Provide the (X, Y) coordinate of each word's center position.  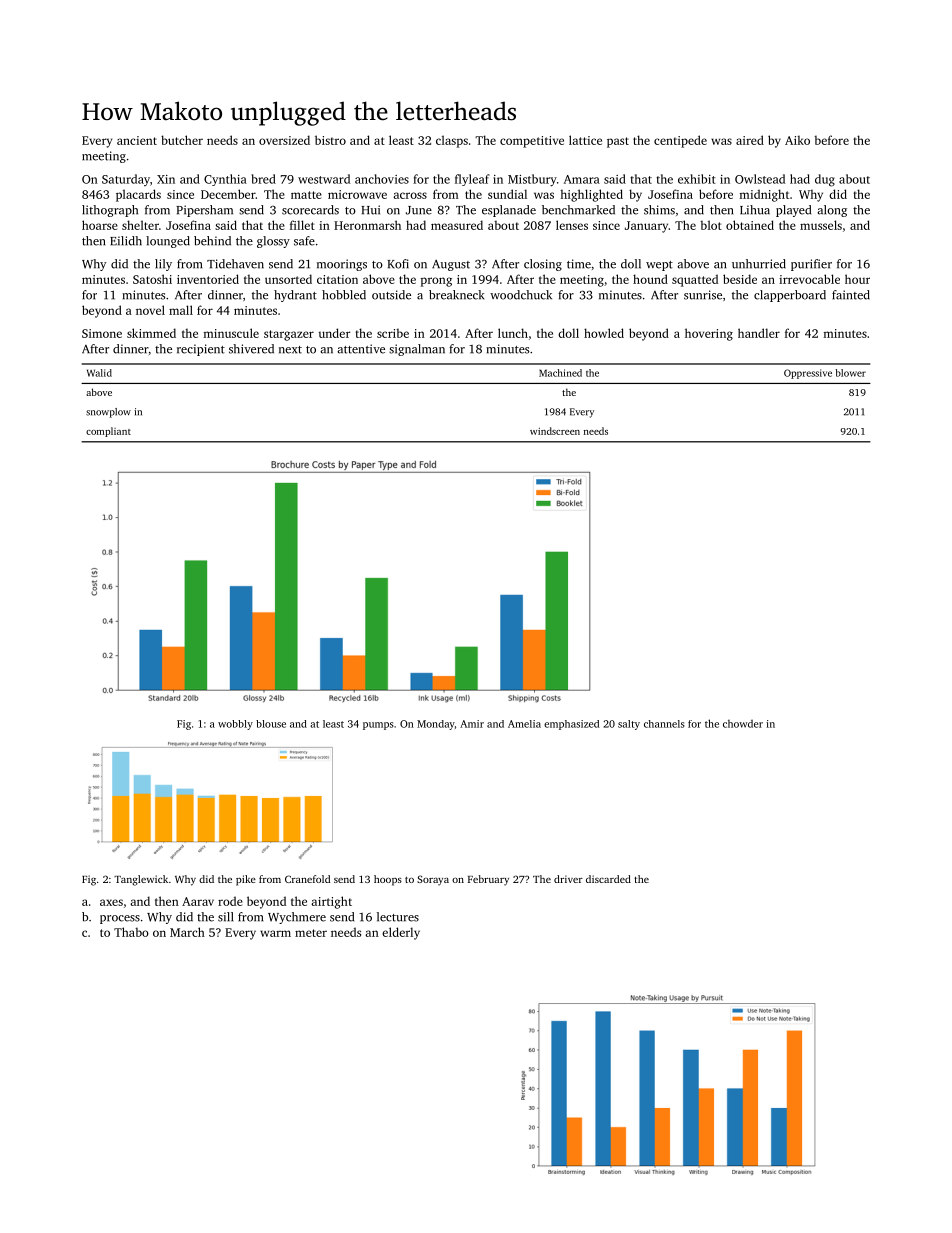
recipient (201, 350)
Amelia (524, 724)
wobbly (235, 725)
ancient (137, 140)
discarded (608, 879)
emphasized (571, 725)
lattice (585, 140)
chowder (743, 724)
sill (225, 917)
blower (850, 373)
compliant (108, 432)
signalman (417, 350)
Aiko (797, 140)
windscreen (555, 431)
